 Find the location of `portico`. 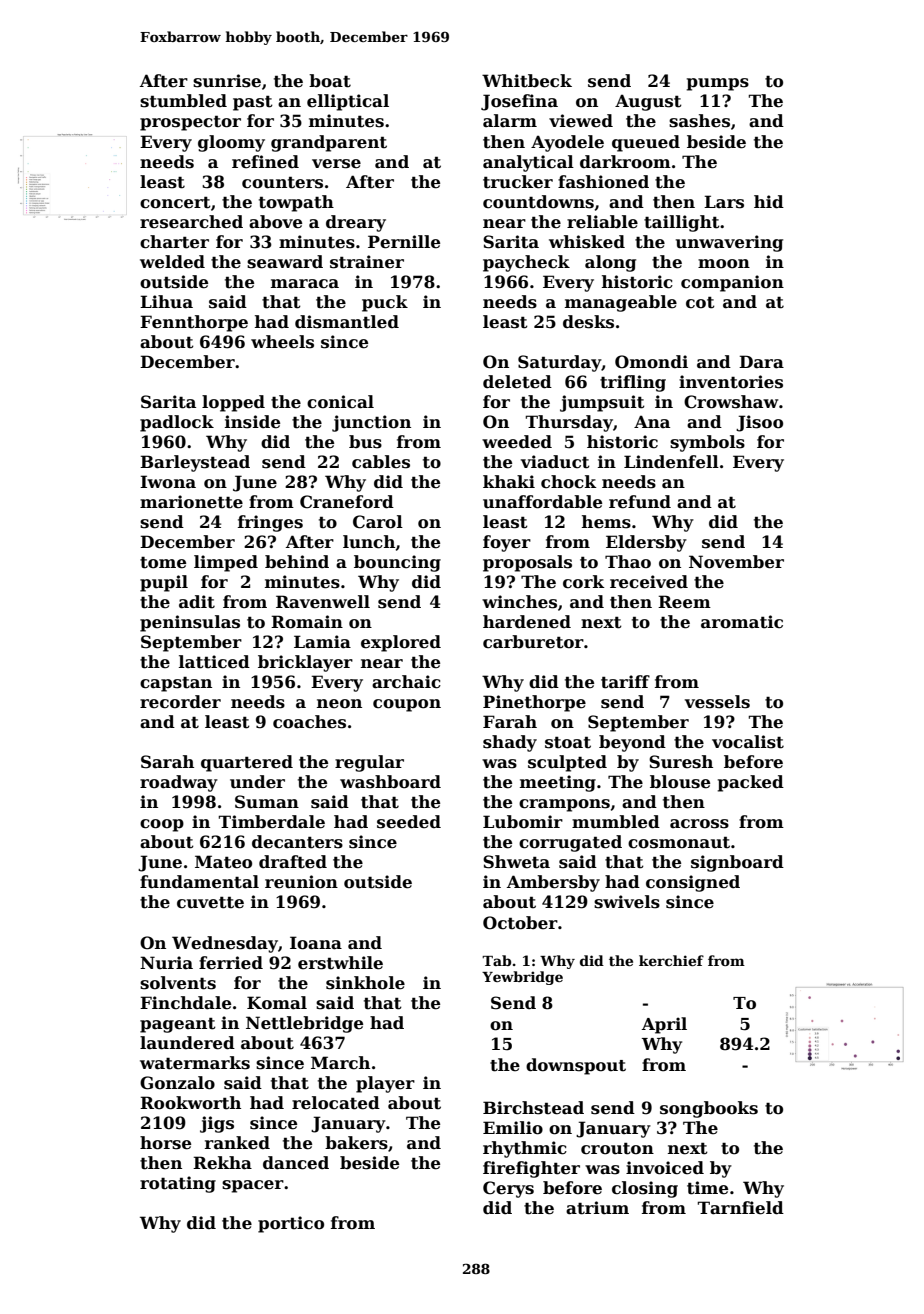

portico is located at coordinates (291, 1224).
